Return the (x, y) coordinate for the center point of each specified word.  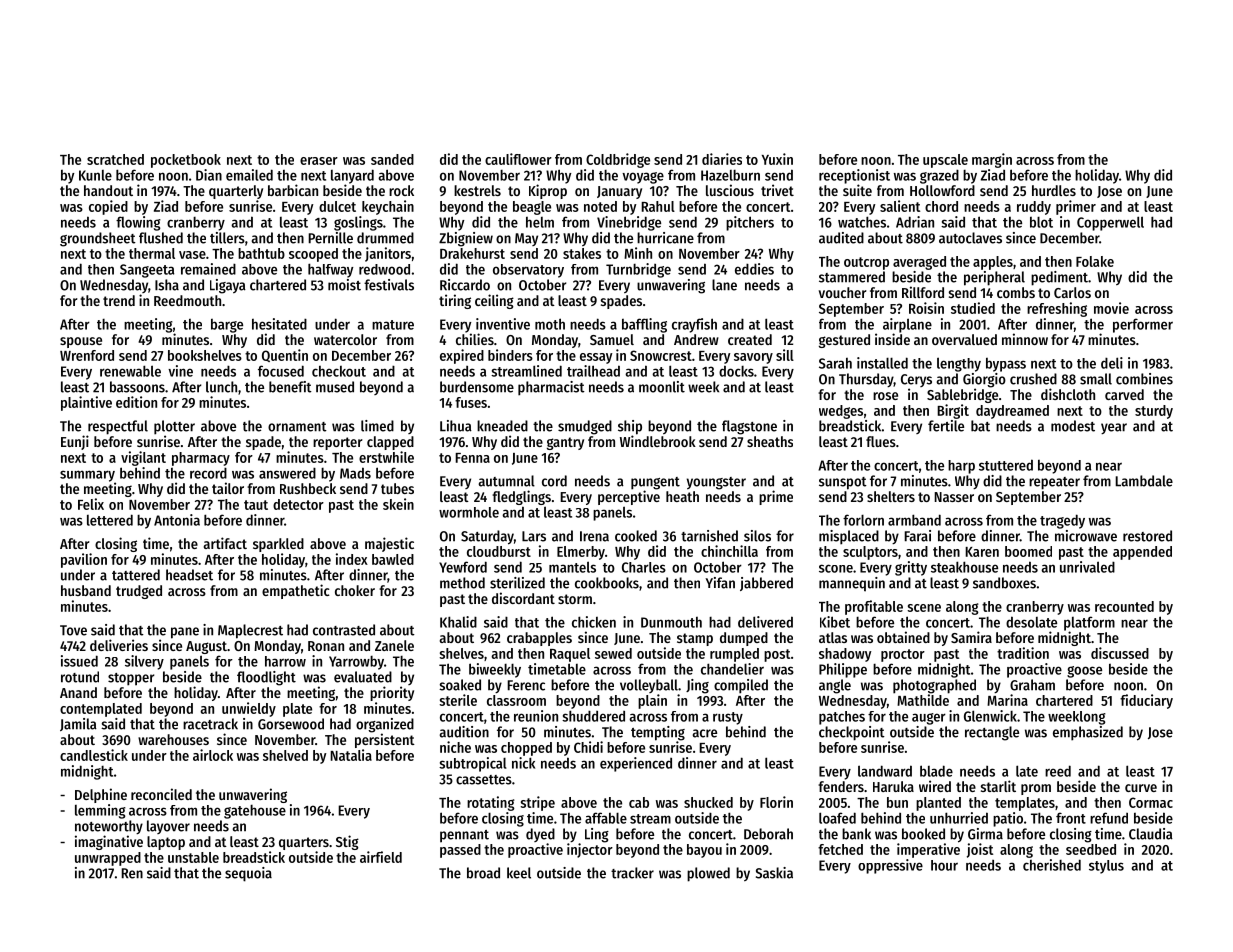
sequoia (248, 874)
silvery (144, 662)
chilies (475, 339)
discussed (1120, 653)
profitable (874, 607)
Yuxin (777, 159)
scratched (115, 159)
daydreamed (1012, 412)
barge (227, 326)
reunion (536, 716)
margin (992, 160)
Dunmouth (671, 622)
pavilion (84, 560)
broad (483, 873)
